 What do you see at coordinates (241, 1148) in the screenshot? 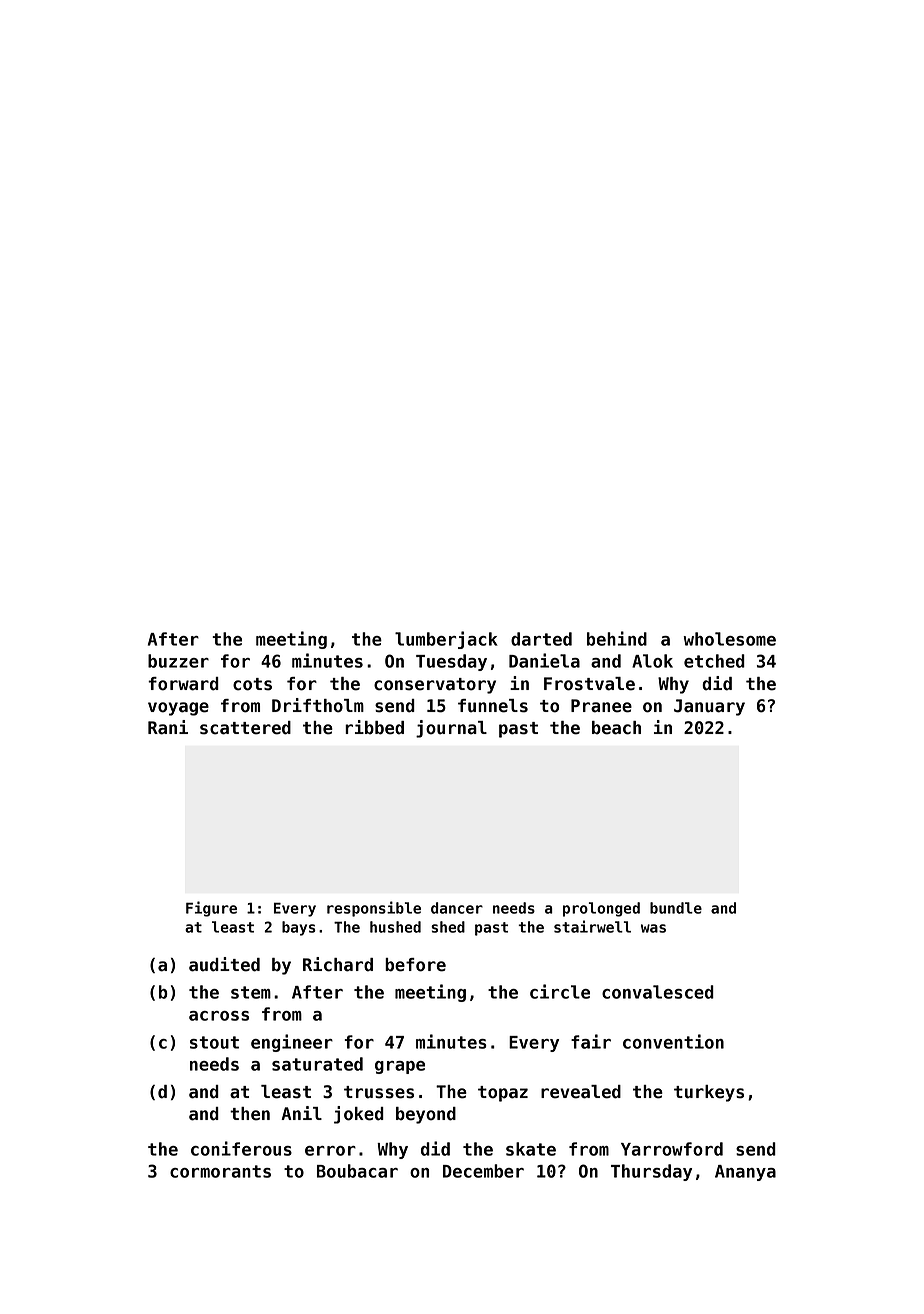
I see `coniferous` at bounding box center [241, 1148].
